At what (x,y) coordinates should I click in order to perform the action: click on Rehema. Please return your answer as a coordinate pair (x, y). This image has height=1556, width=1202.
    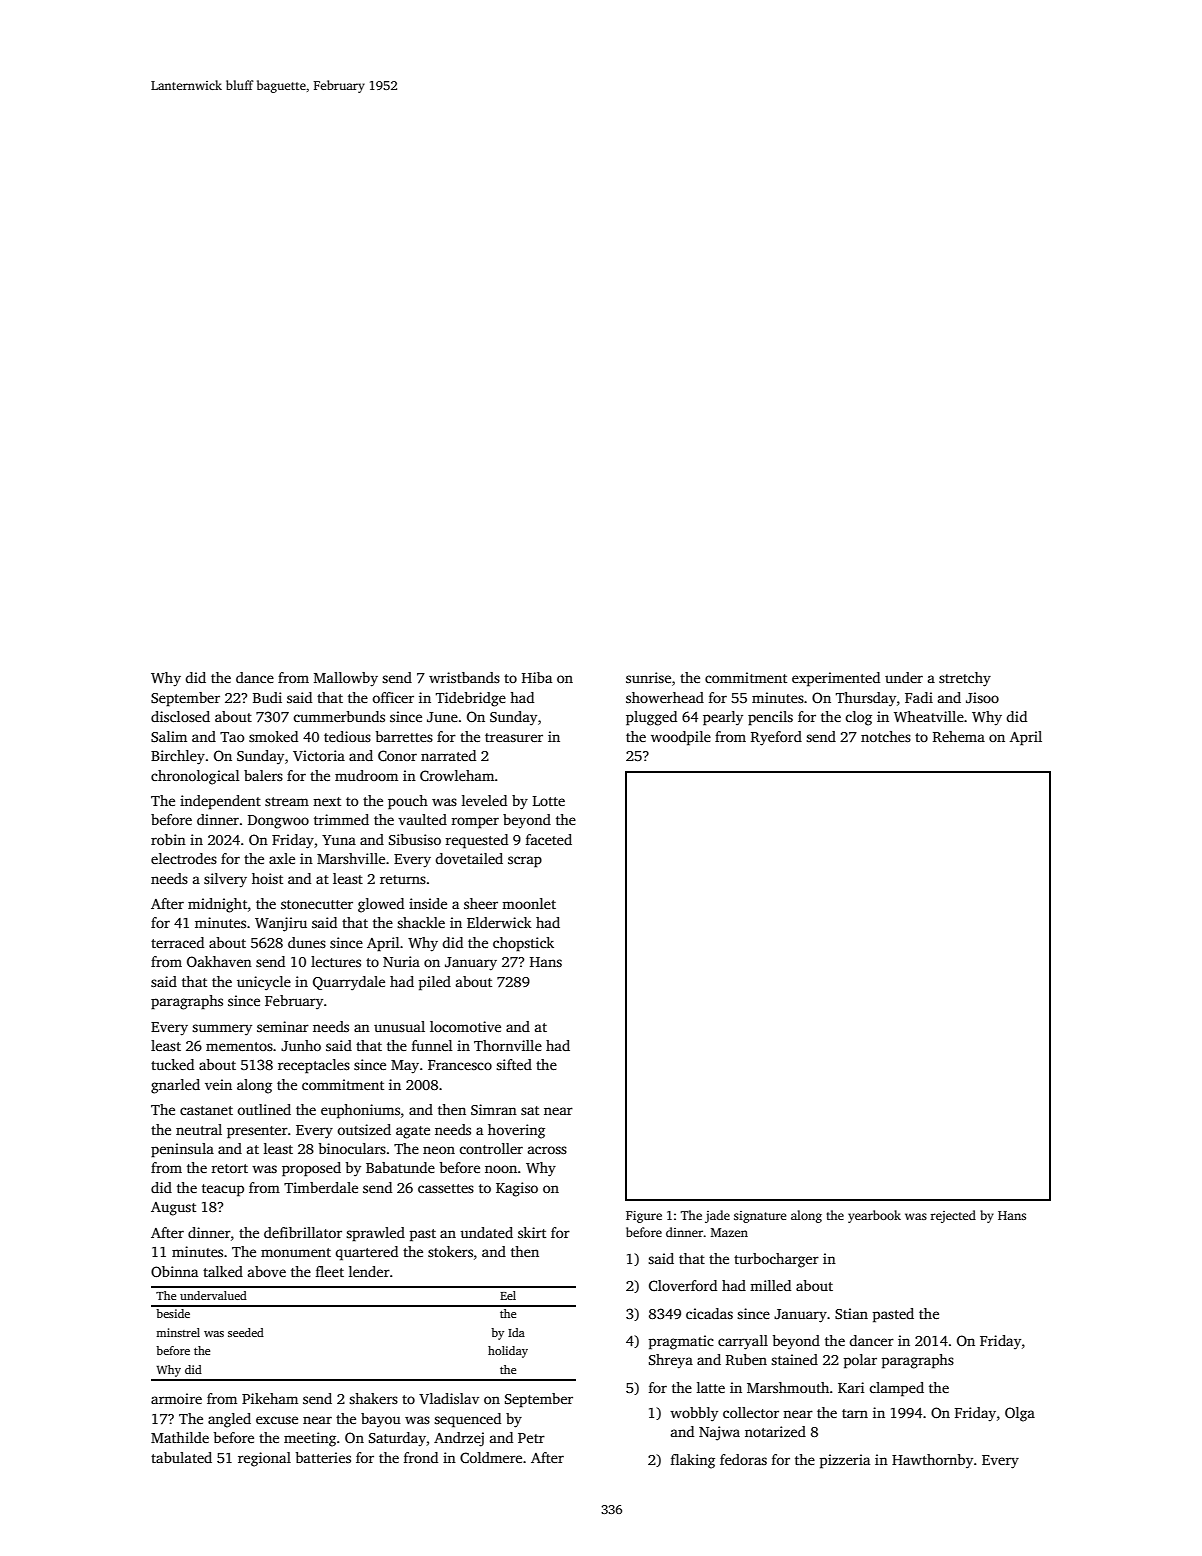
    Looking at the image, I should click on (959, 736).
